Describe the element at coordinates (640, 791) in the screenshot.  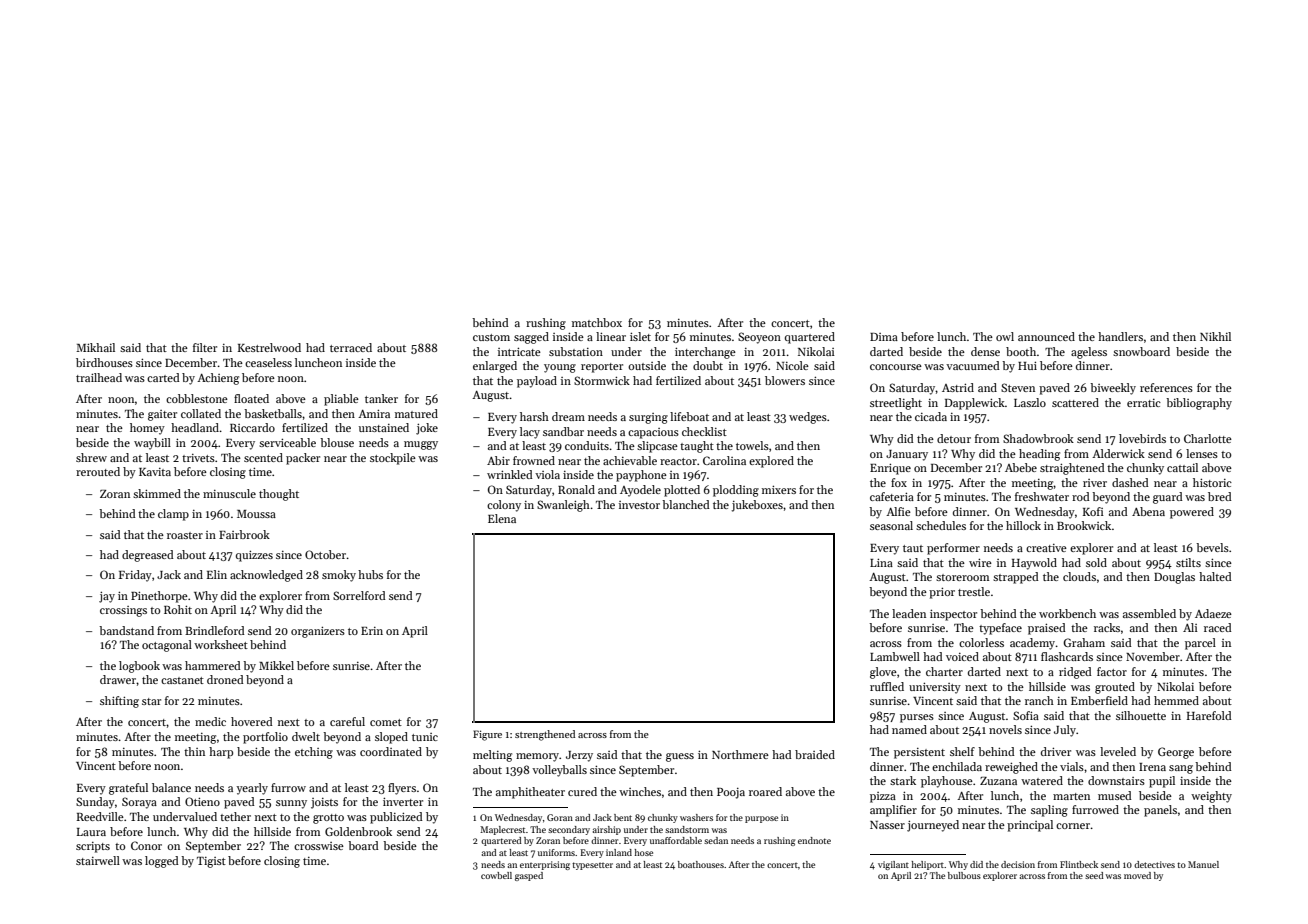
I see `winches` at that location.
